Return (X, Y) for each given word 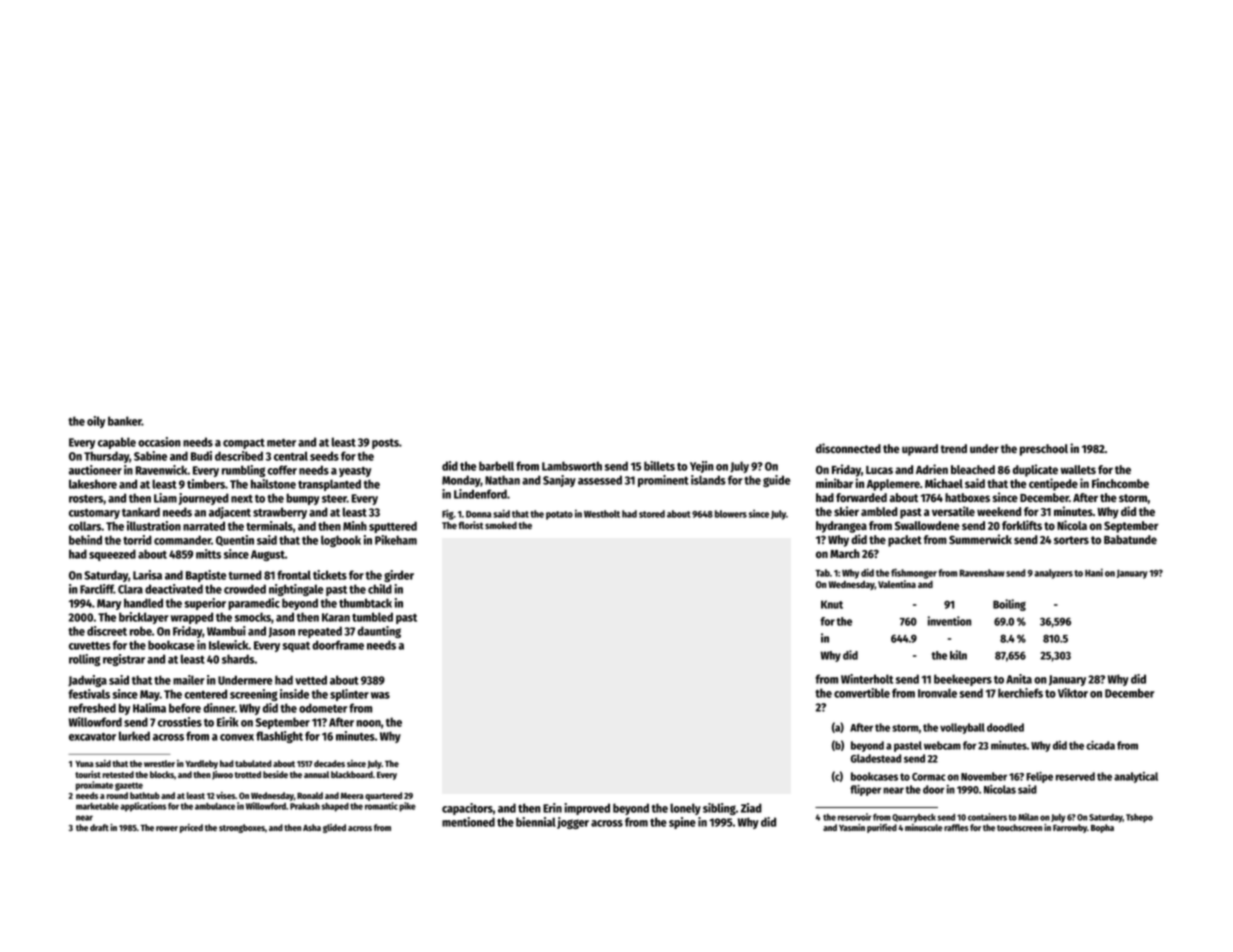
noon (368, 723)
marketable (97, 806)
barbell (496, 466)
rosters (86, 499)
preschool (1044, 450)
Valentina (897, 584)
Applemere (893, 485)
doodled (1005, 727)
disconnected (848, 448)
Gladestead (876, 758)
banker (125, 421)
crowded (245, 589)
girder (399, 576)
